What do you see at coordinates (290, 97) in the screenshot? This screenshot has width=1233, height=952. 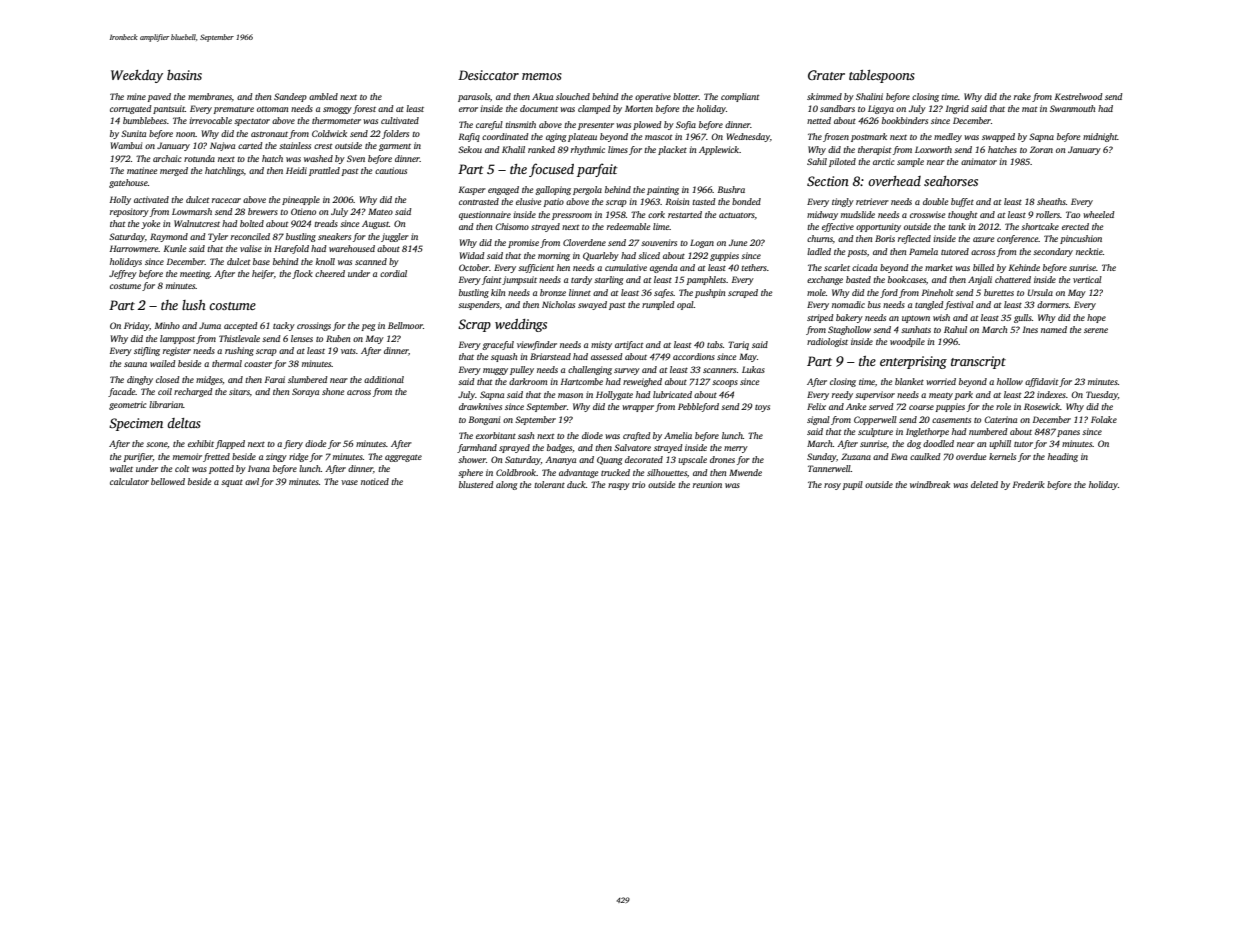 I see `Sandeep` at bounding box center [290, 97].
